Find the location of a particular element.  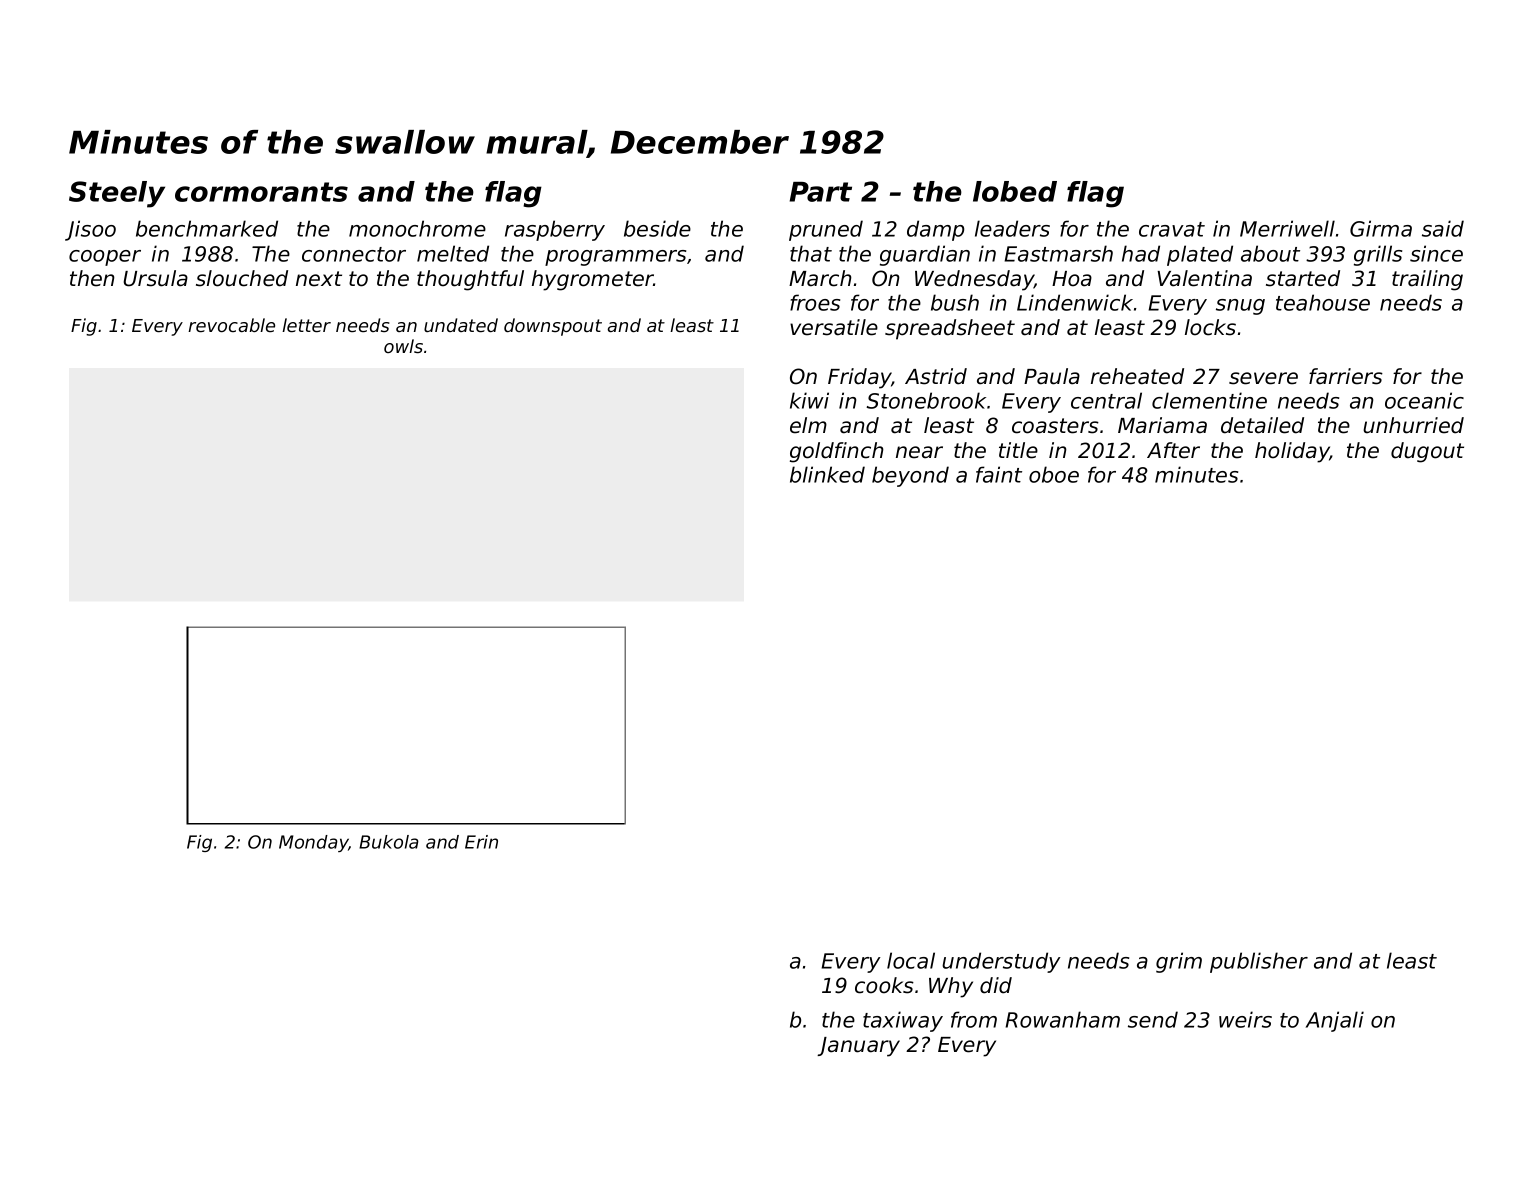

cormorants is located at coordinates (261, 192).
